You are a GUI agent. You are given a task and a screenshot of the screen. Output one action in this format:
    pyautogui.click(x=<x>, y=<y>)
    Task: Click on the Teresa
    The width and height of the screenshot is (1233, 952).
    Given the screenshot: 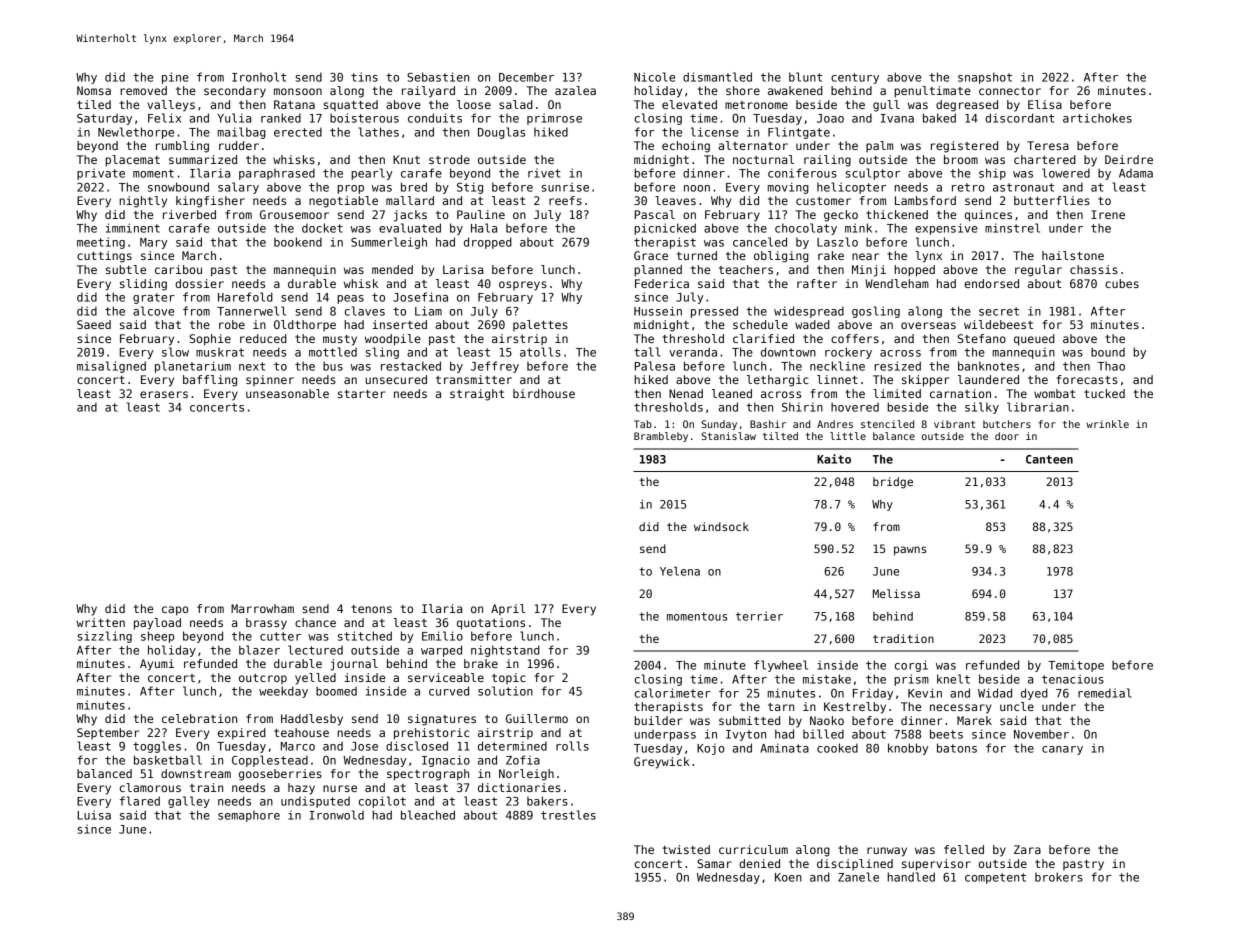 What is the action you would take?
    pyautogui.click(x=1048, y=145)
